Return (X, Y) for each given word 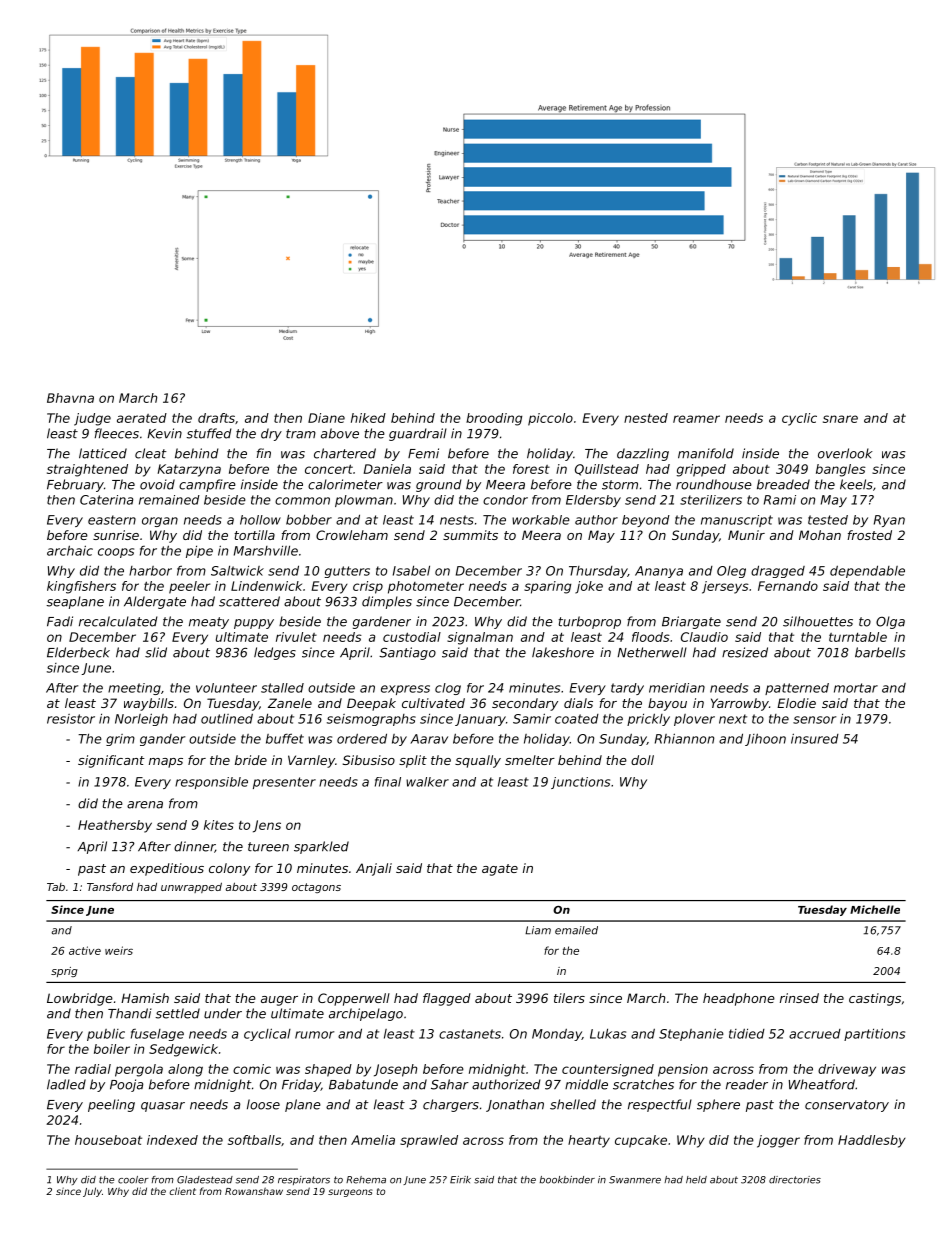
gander (162, 740)
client (183, 1191)
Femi (423, 453)
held (696, 1180)
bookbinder (567, 1180)
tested (828, 520)
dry (271, 434)
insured (815, 738)
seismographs (371, 720)
